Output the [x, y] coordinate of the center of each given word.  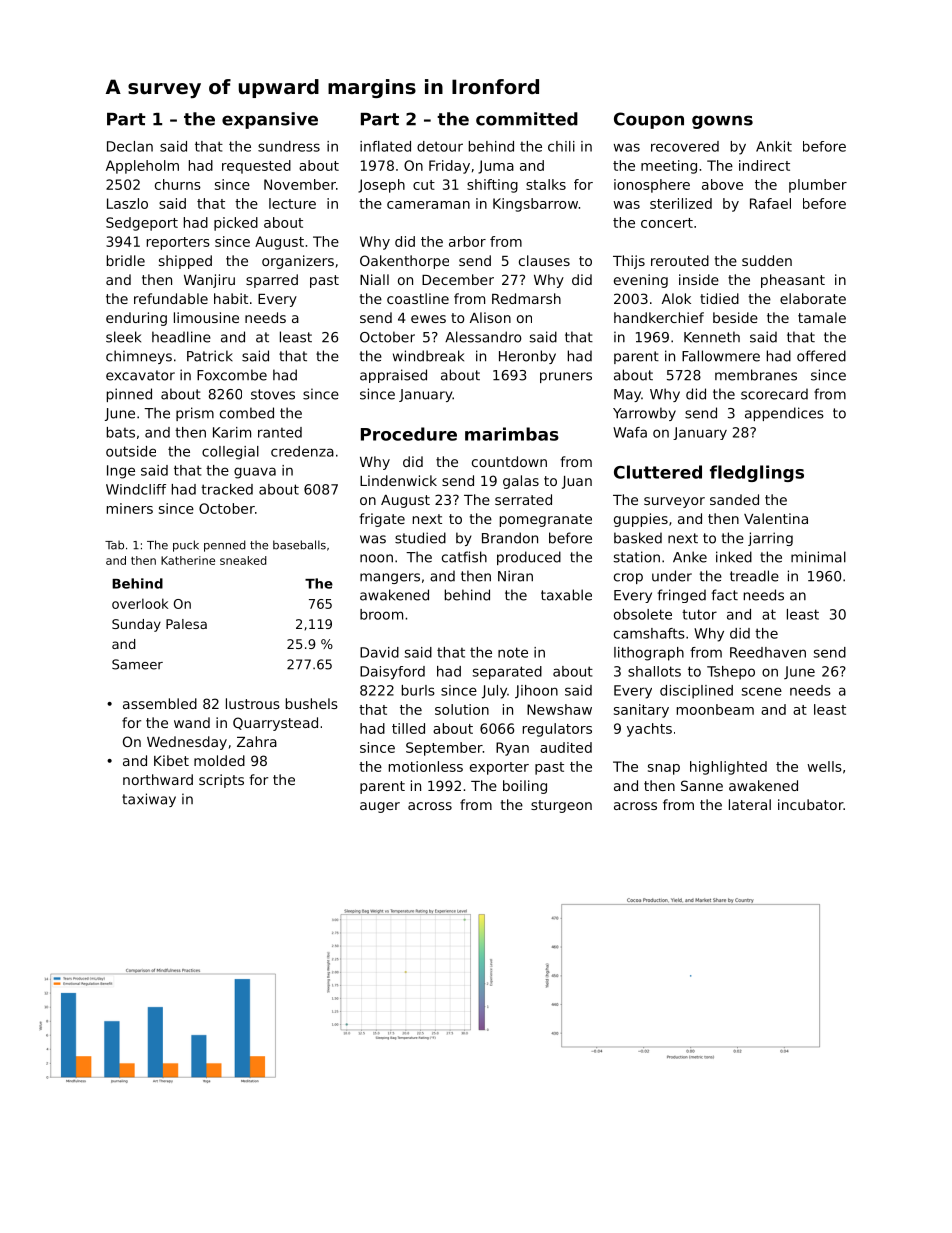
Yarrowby [644, 414]
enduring [136, 319]
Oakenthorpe [404, 262]
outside [131, 451]
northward [158, 779]
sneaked [243, 560]
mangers [390, 578]
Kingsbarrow [535, 205]
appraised [393, 376]
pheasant [793, 281]
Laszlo [127, 203]
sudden [767, 260]
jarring [770, 539]
